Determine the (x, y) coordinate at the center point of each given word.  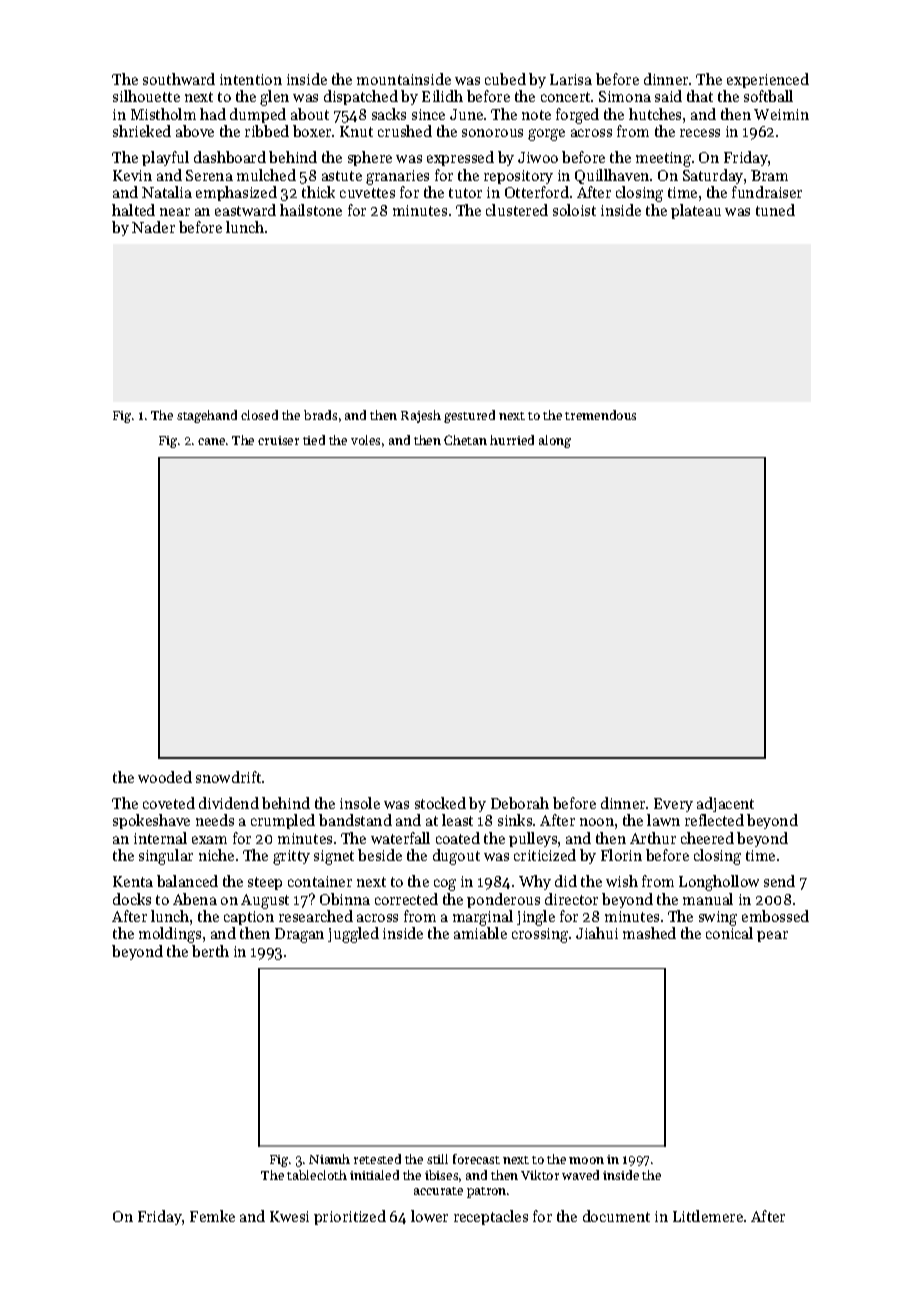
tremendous (600, 415)
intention (251, 79)
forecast (476, 1159)
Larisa (571, 79)
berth (210, 951)
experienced (768, 80)
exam (209, 840)
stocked (440, 803)
